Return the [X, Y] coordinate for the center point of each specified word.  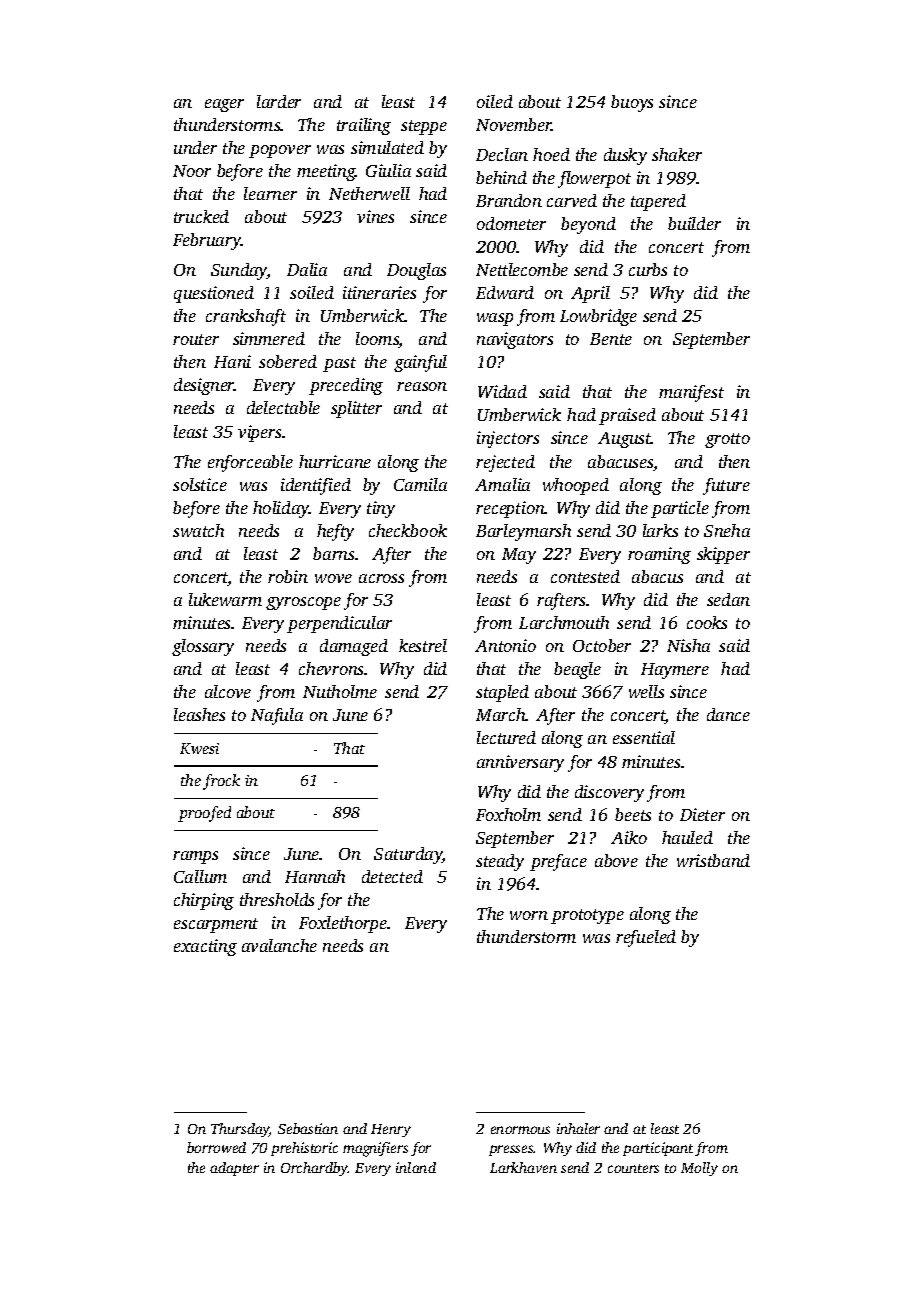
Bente [611, 339]
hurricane [335, 461]
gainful [420, 363]
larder [279, 101]
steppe [424, 127]
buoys [632, 103]
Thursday [240, 1130]
